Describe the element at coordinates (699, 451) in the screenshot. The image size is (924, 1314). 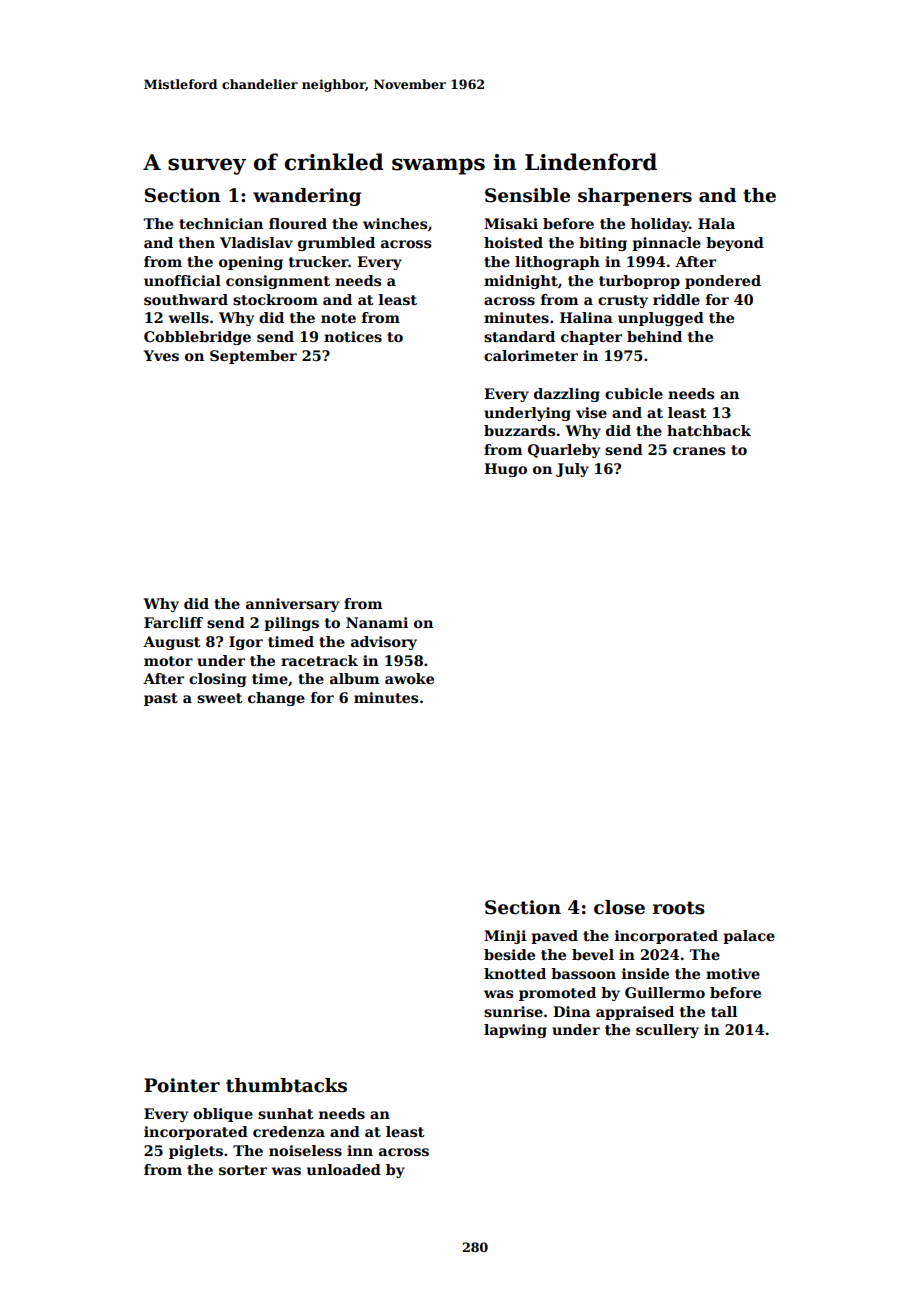
I see `cranes` at that location.
